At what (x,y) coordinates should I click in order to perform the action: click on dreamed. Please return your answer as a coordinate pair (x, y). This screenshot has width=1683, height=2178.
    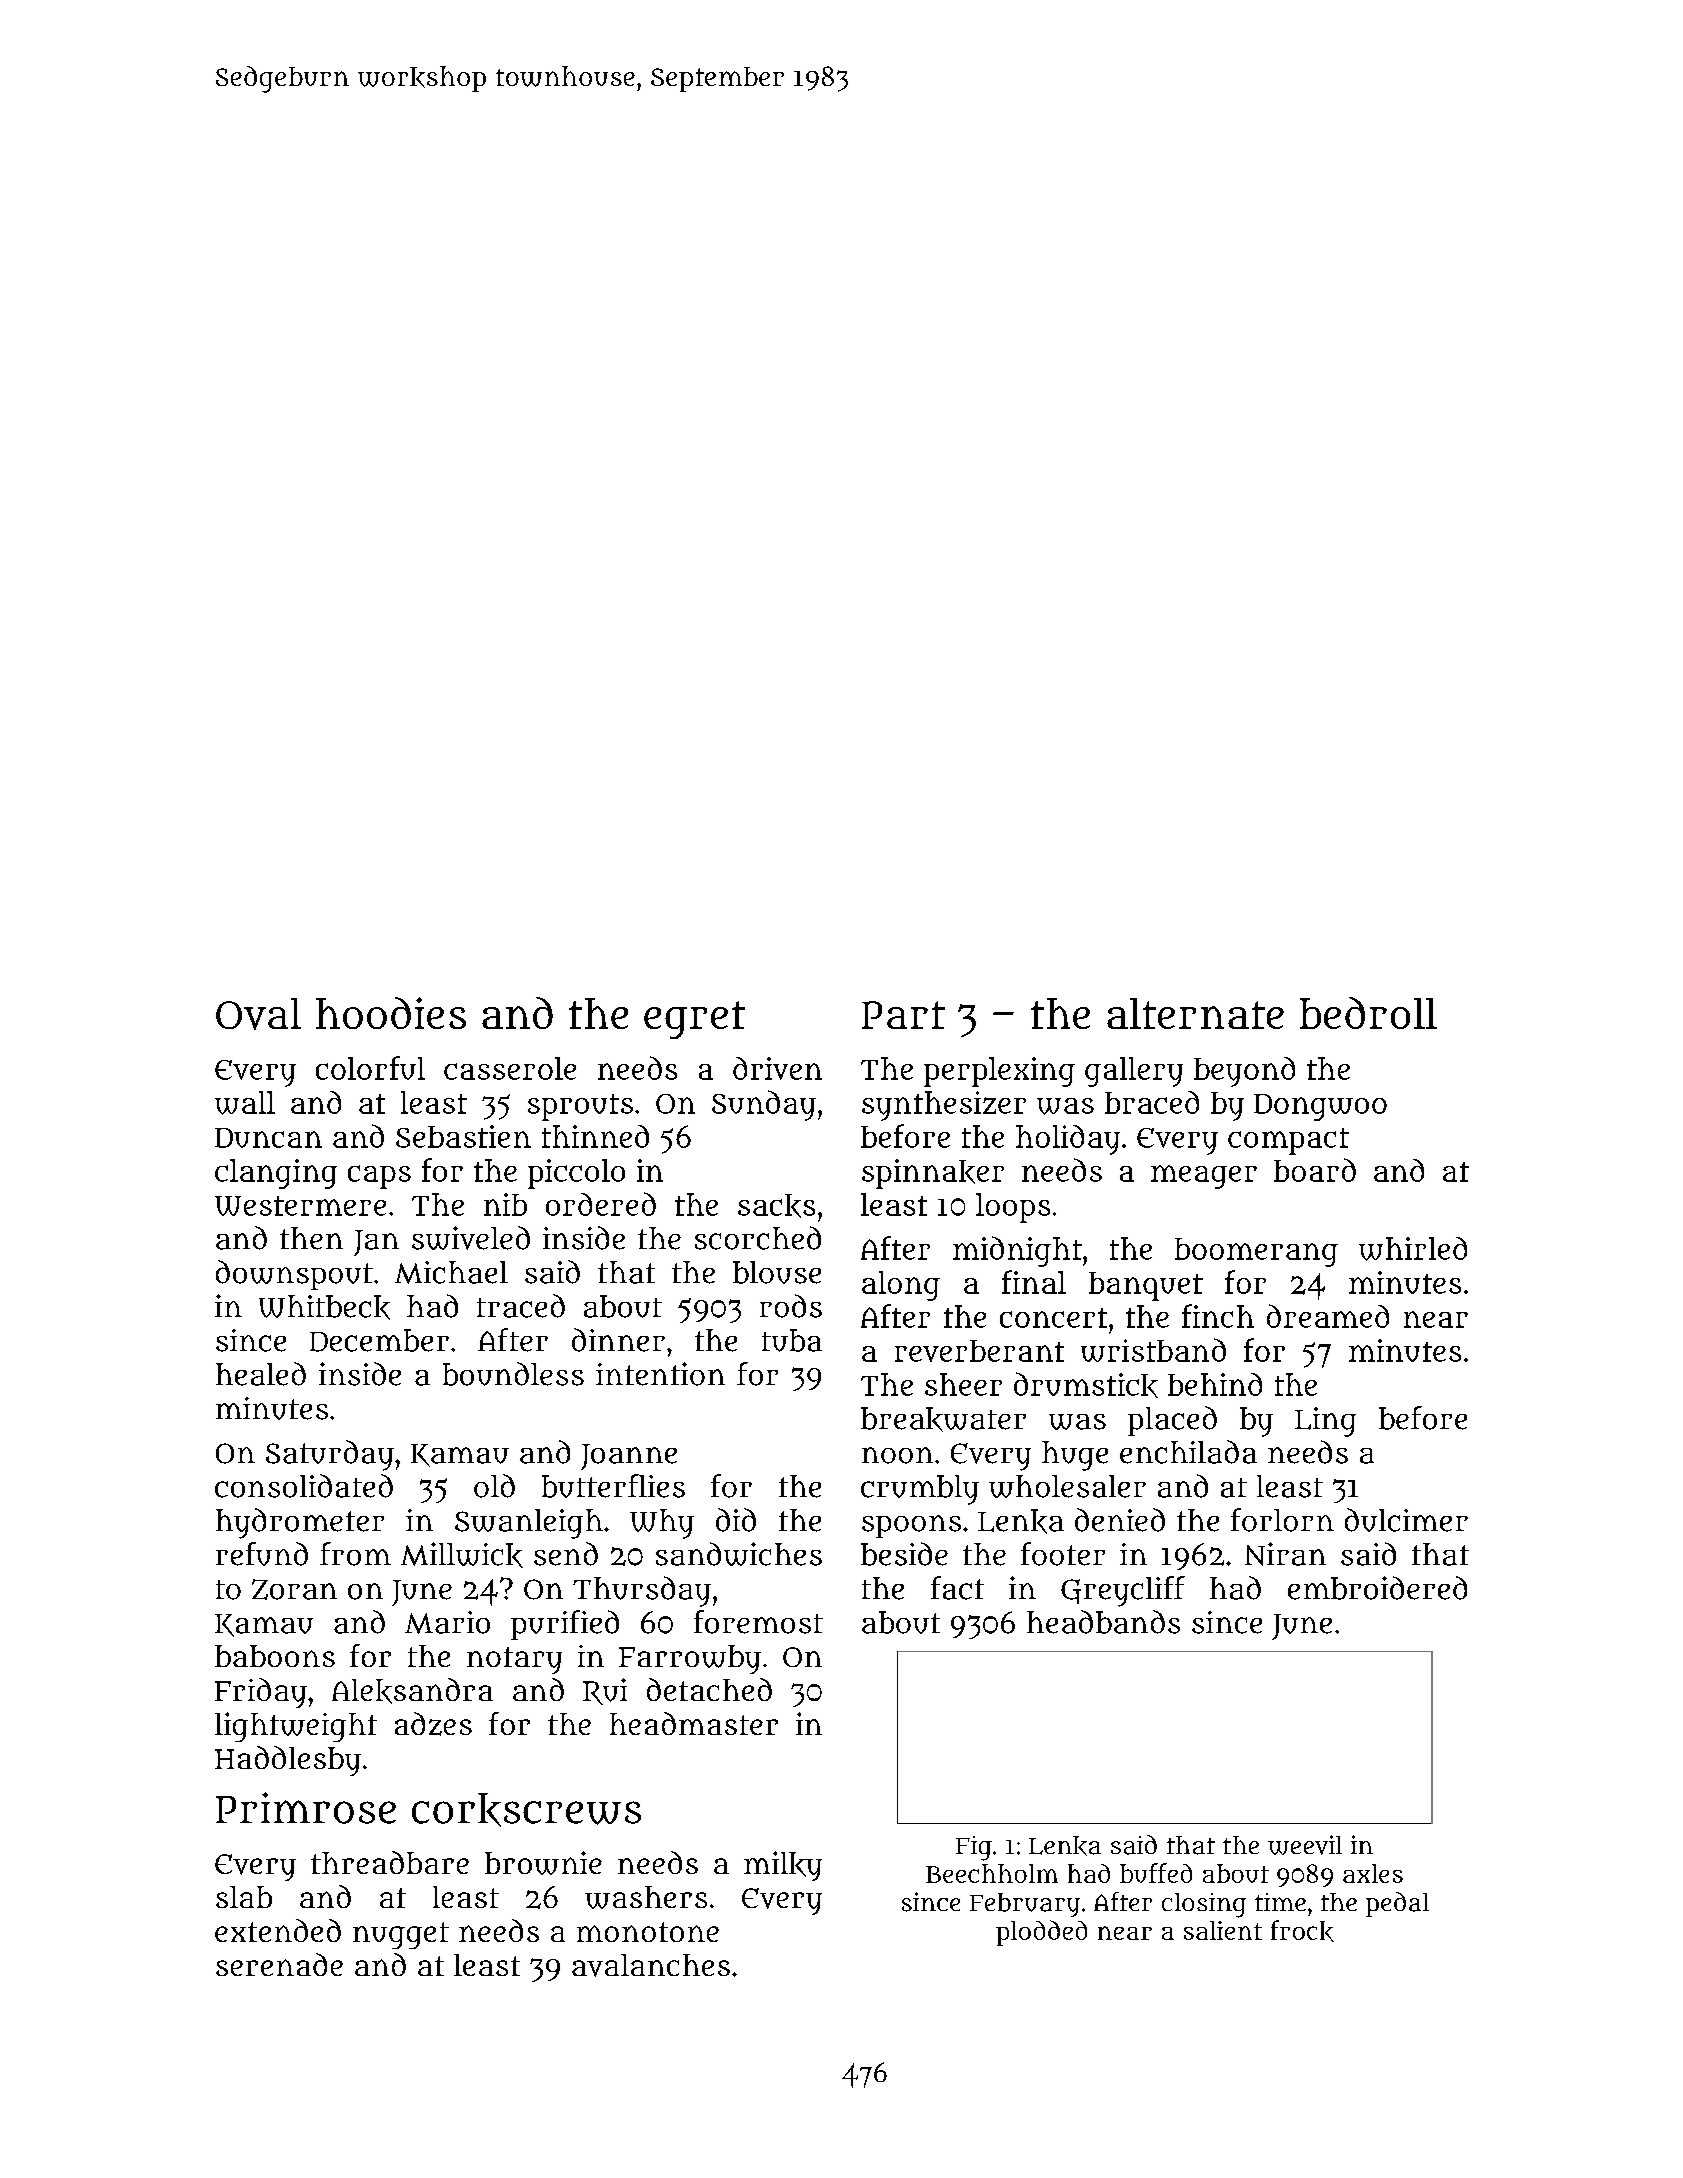
    Looking at the image, I should click on (1328, 1316).
